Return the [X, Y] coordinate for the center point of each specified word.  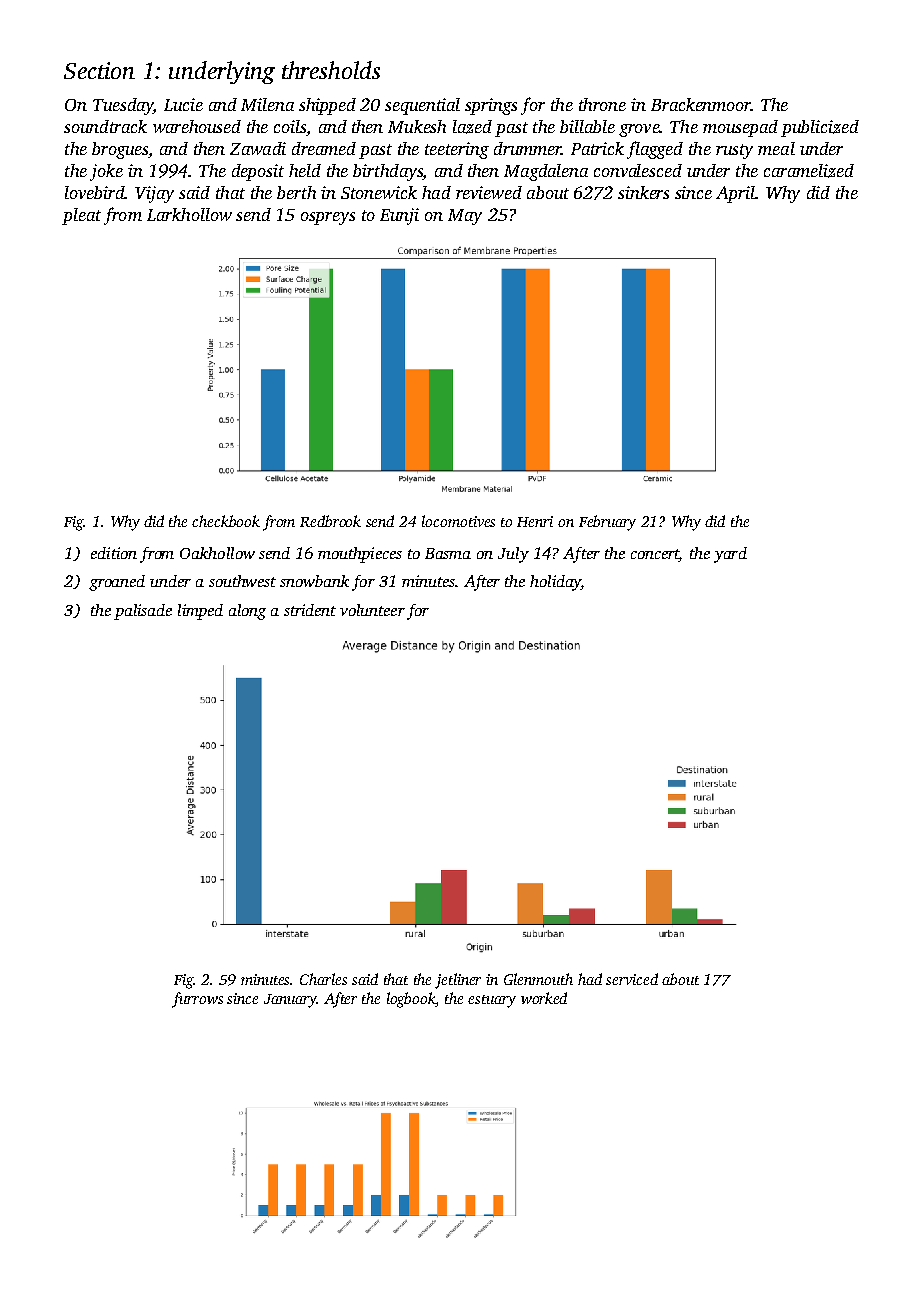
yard [730, 555]
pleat [81, 216]
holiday [555, 583]
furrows [197, 1000]
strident [310, 610]
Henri [535, 521]
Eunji [399, 216]
